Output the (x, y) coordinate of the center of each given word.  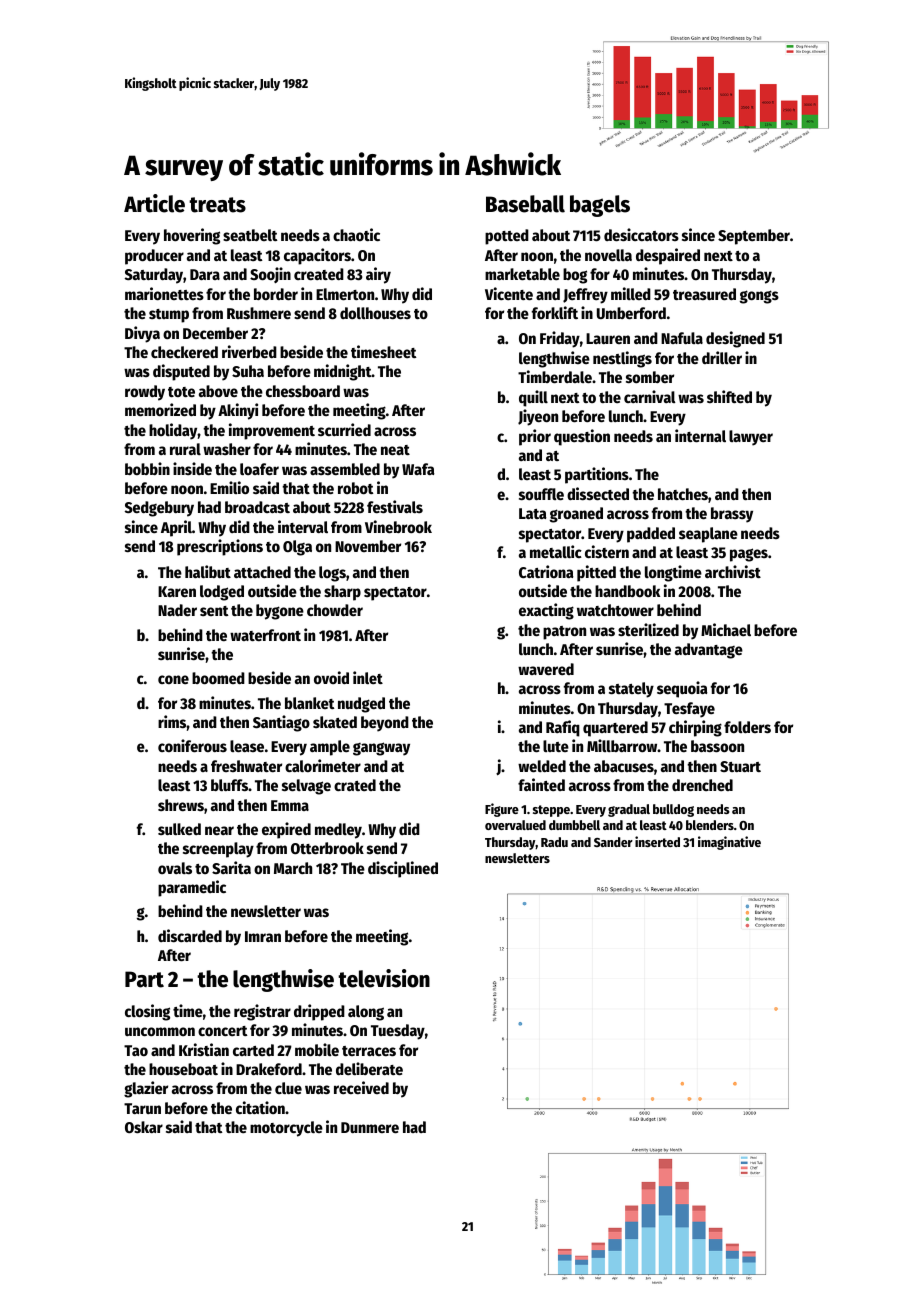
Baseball (525, 204)
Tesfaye (689, 710)
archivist (733, 571)
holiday (173, 431)
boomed (218, 678)
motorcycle (286, 1129)
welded (542, 766)
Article (154, 203)
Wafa (418, 469)
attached (262, 572)
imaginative (729, 843)
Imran (263, 936)
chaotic (356, 234)
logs (332, 574)
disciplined (403, 869)
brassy (732, 515)
